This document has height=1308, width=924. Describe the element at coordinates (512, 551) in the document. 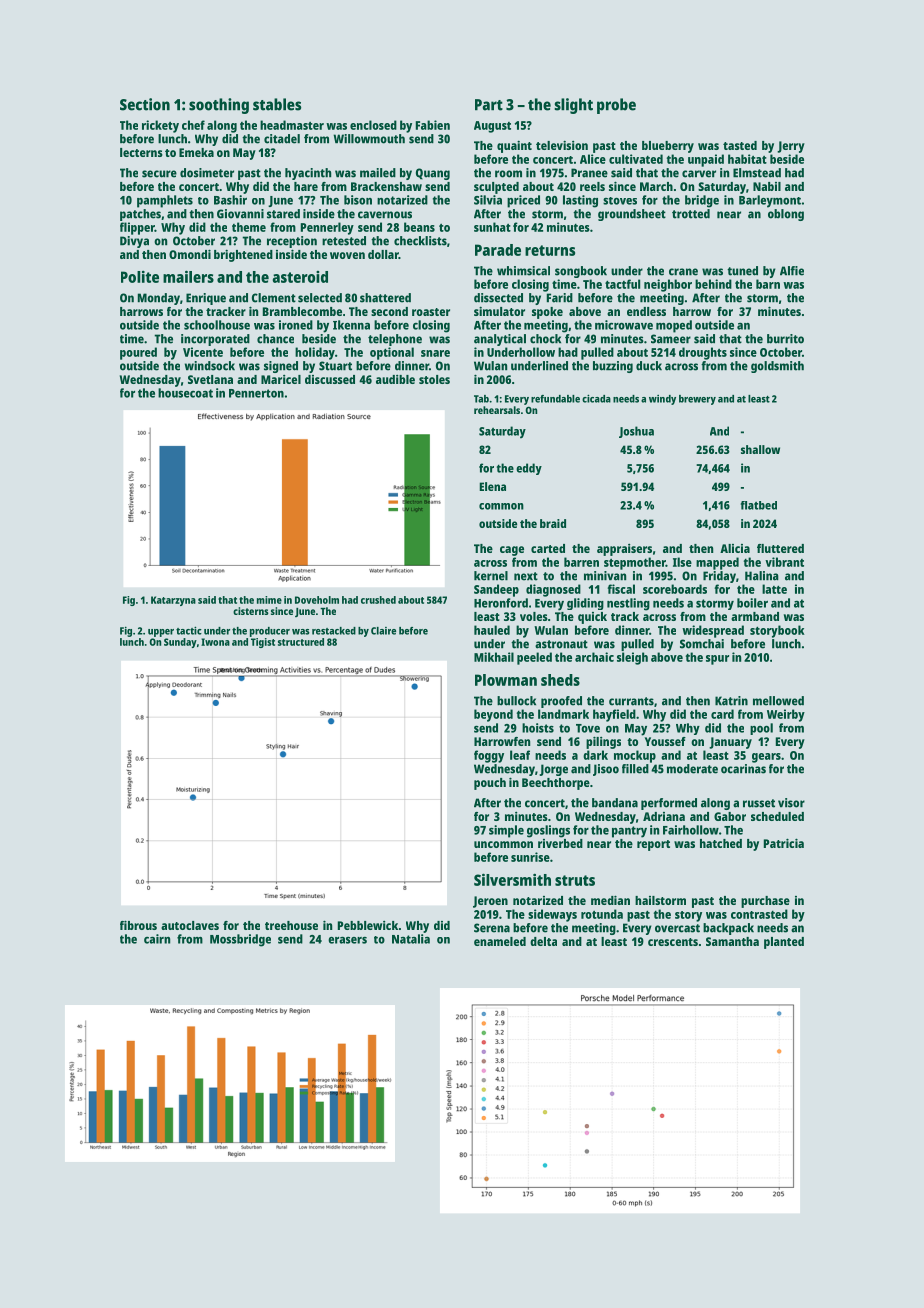

I see `cage` at that location.
